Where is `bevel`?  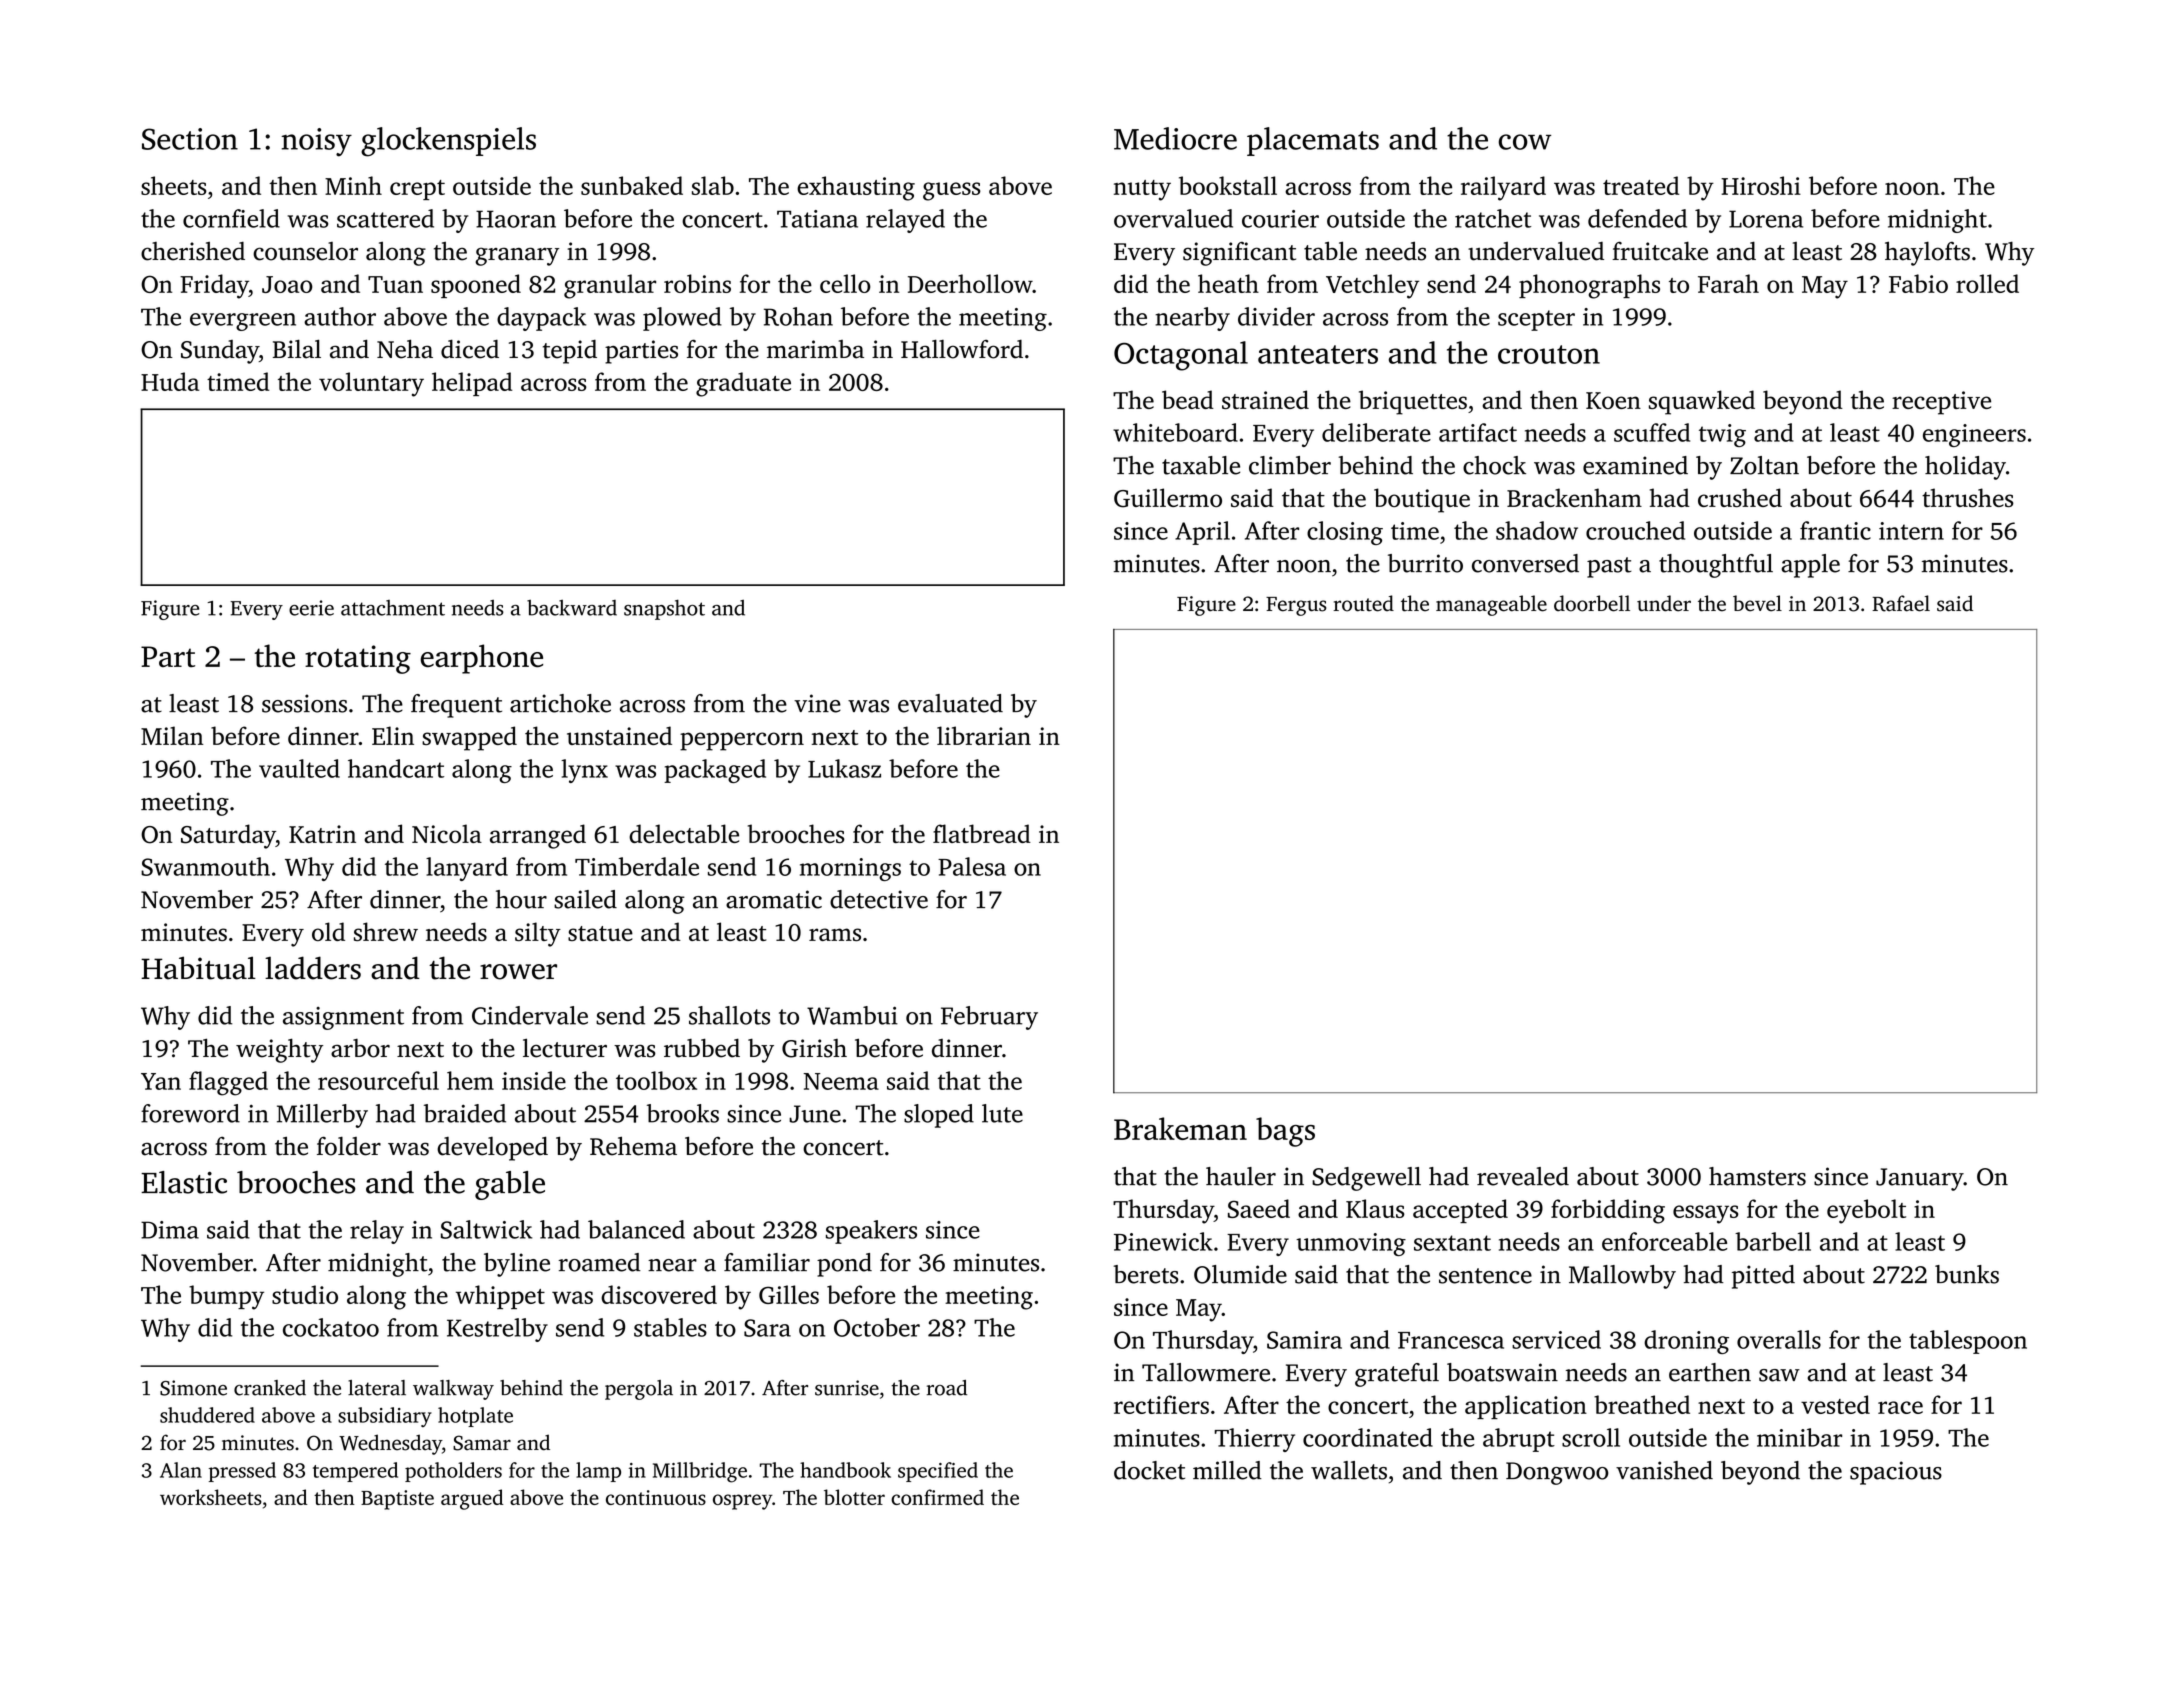 bevel is located at coordinates (1757, 603).
